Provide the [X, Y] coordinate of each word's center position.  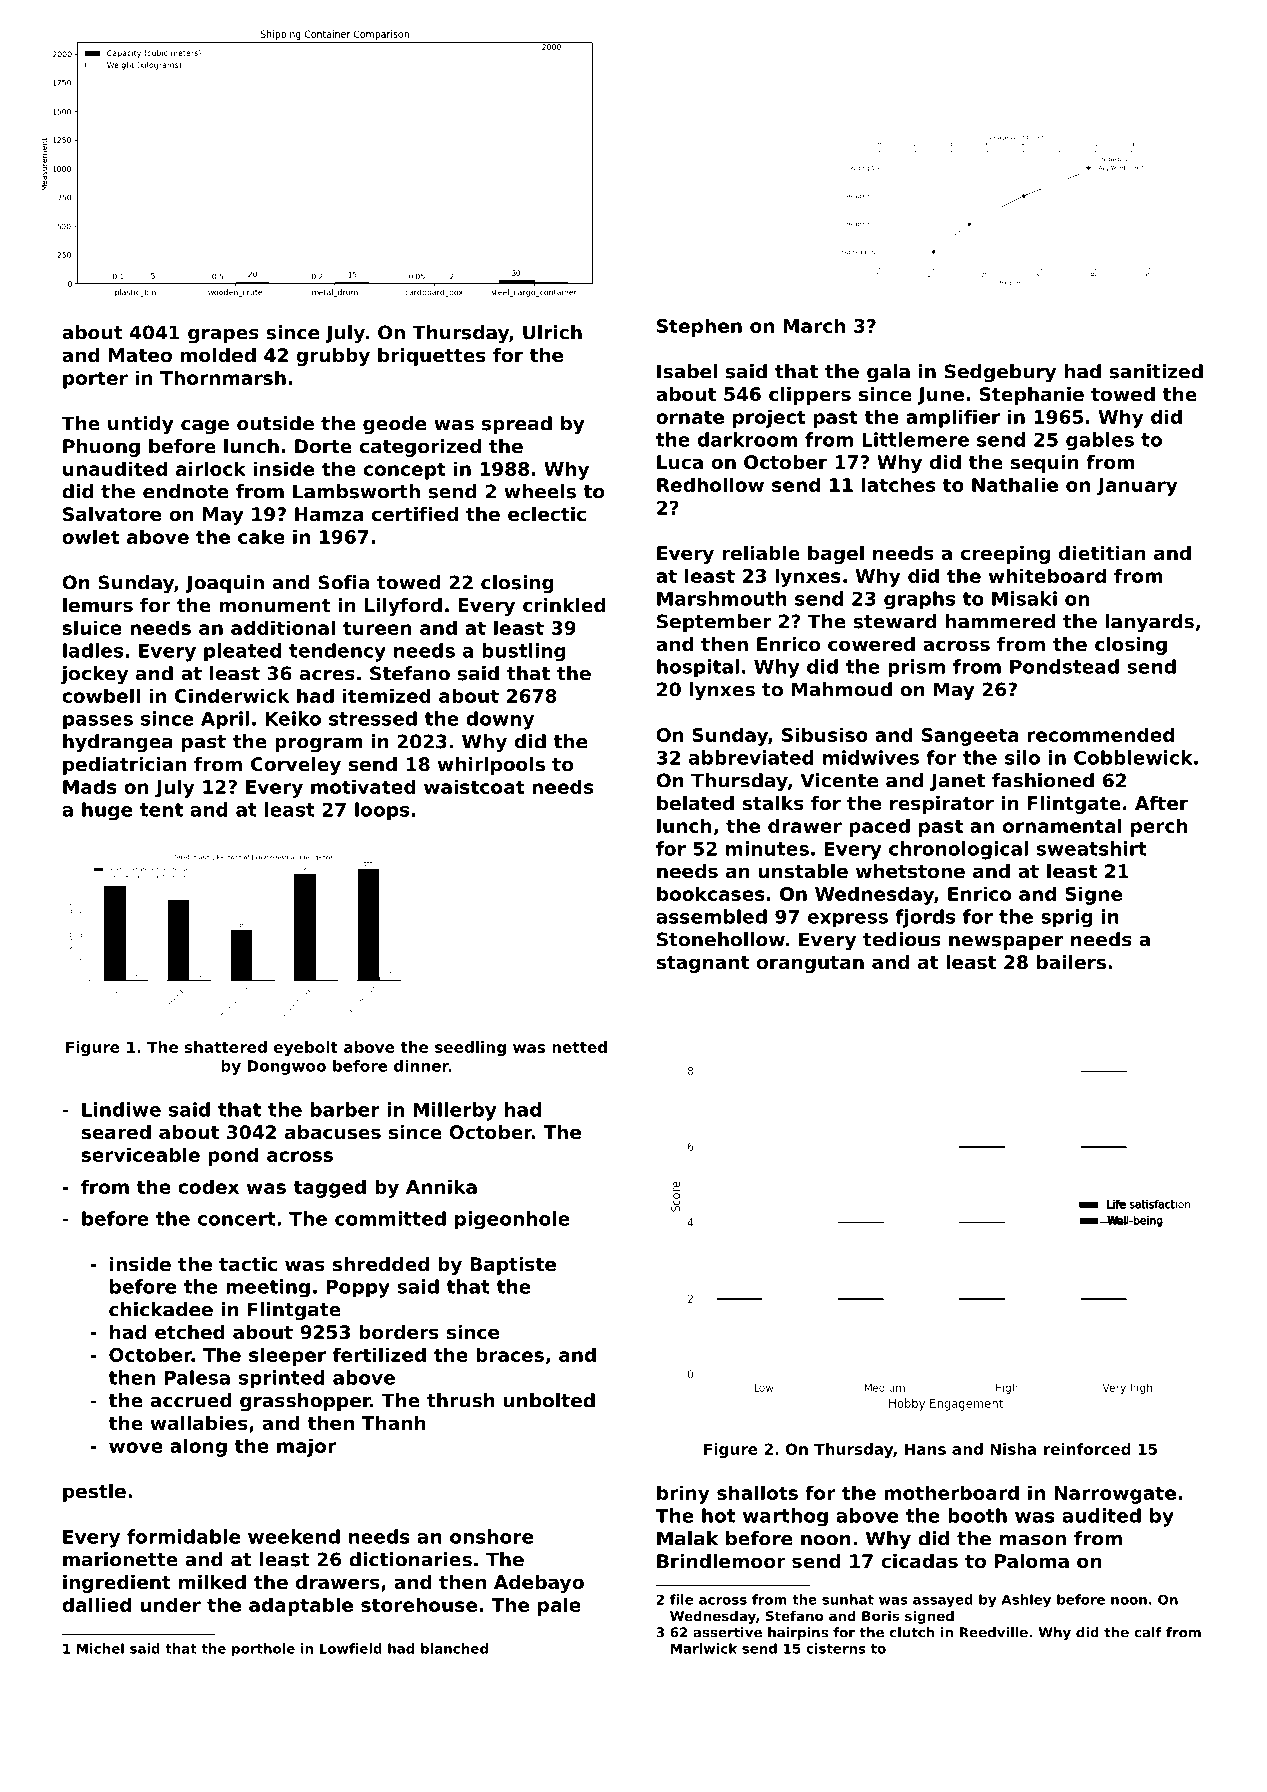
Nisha [1013, 1449]
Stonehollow [721, 939]
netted [579, 1047]
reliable [761, 553]
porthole [263, 1650]
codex [208, 1186]
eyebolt [306, 1048]
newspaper [1006, 943]
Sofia [343, 582]
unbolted [549, 1400]
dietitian [1102, 553]
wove [136, 1447]
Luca [680, 462]
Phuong [101, 448]
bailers [1071, 962]
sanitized [1156, 371]
